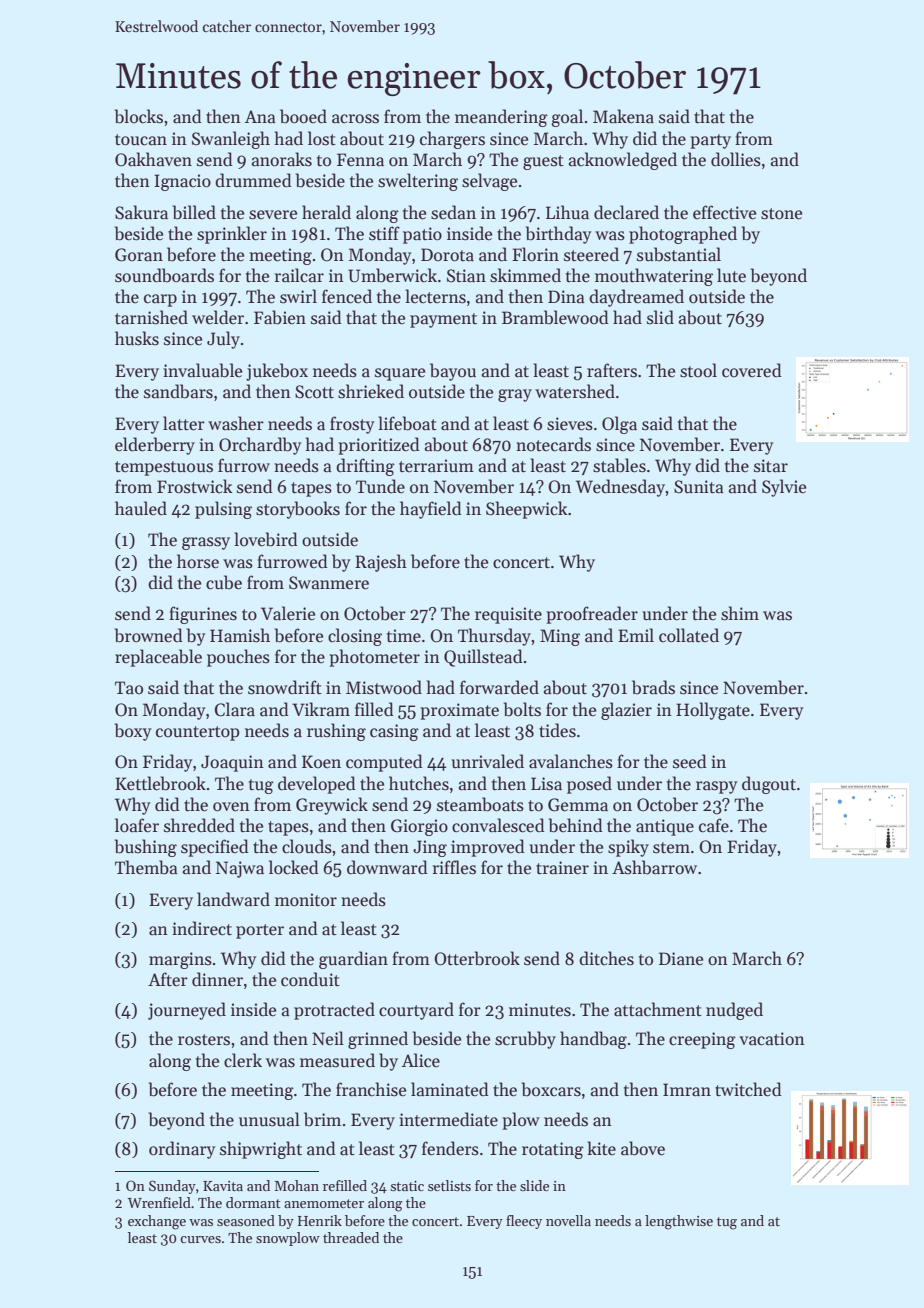 The width and height of the screenshot is (924, 1308). I want to click on lost, so click(322, 138).
